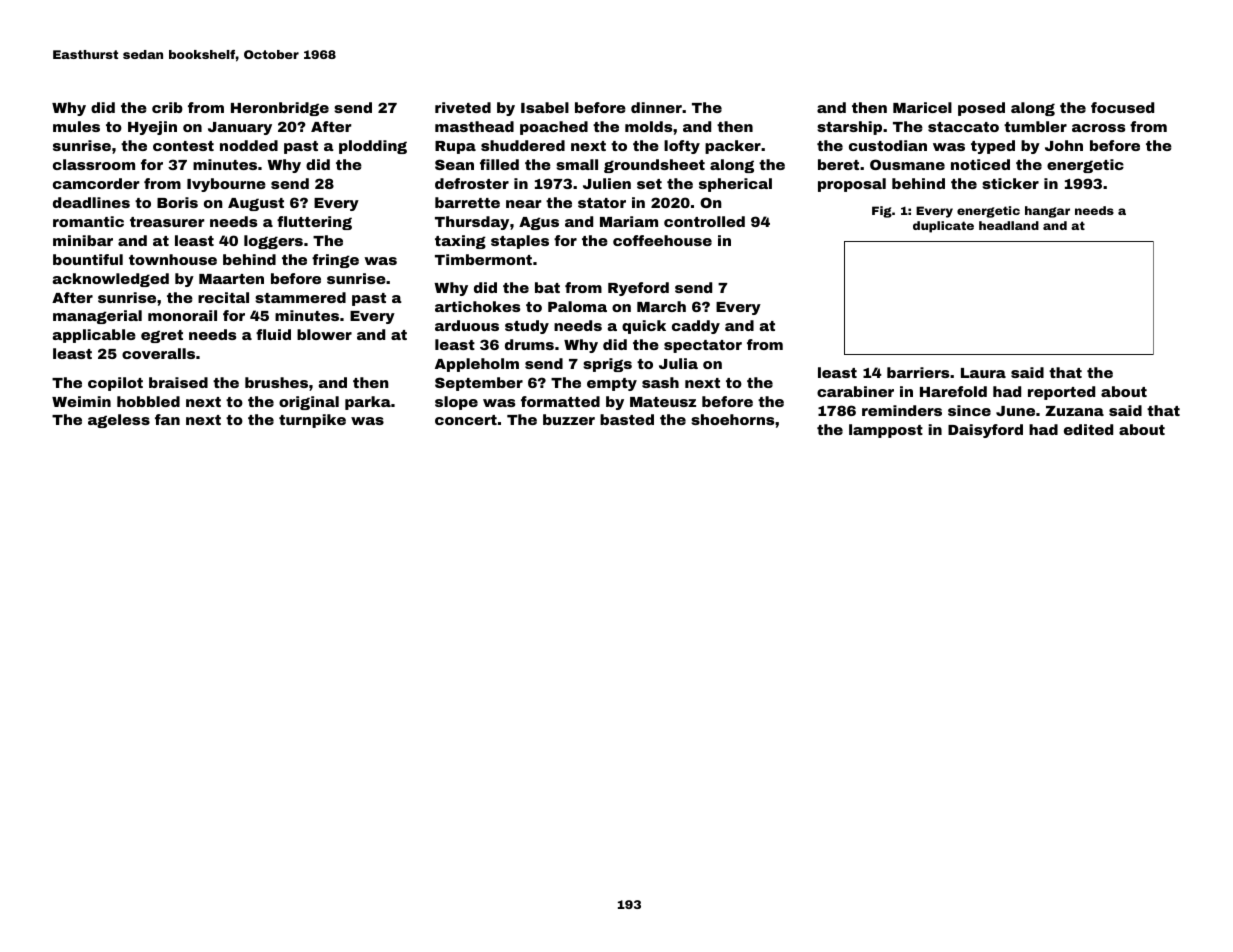 The image size is (1233, 952). I want to click on Paloma, so click(577, 306).
